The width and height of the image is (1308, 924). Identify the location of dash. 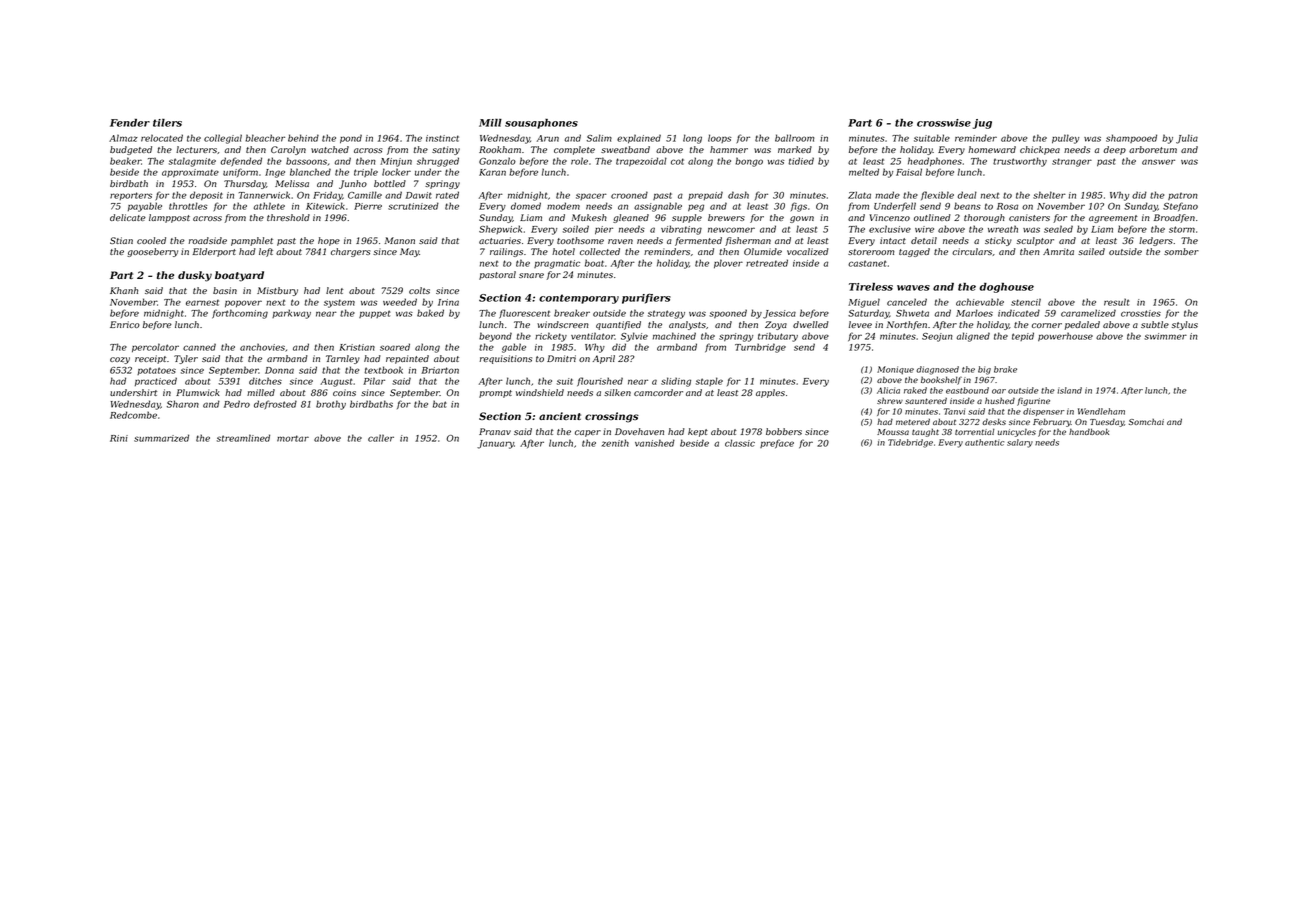
(738, 195).
